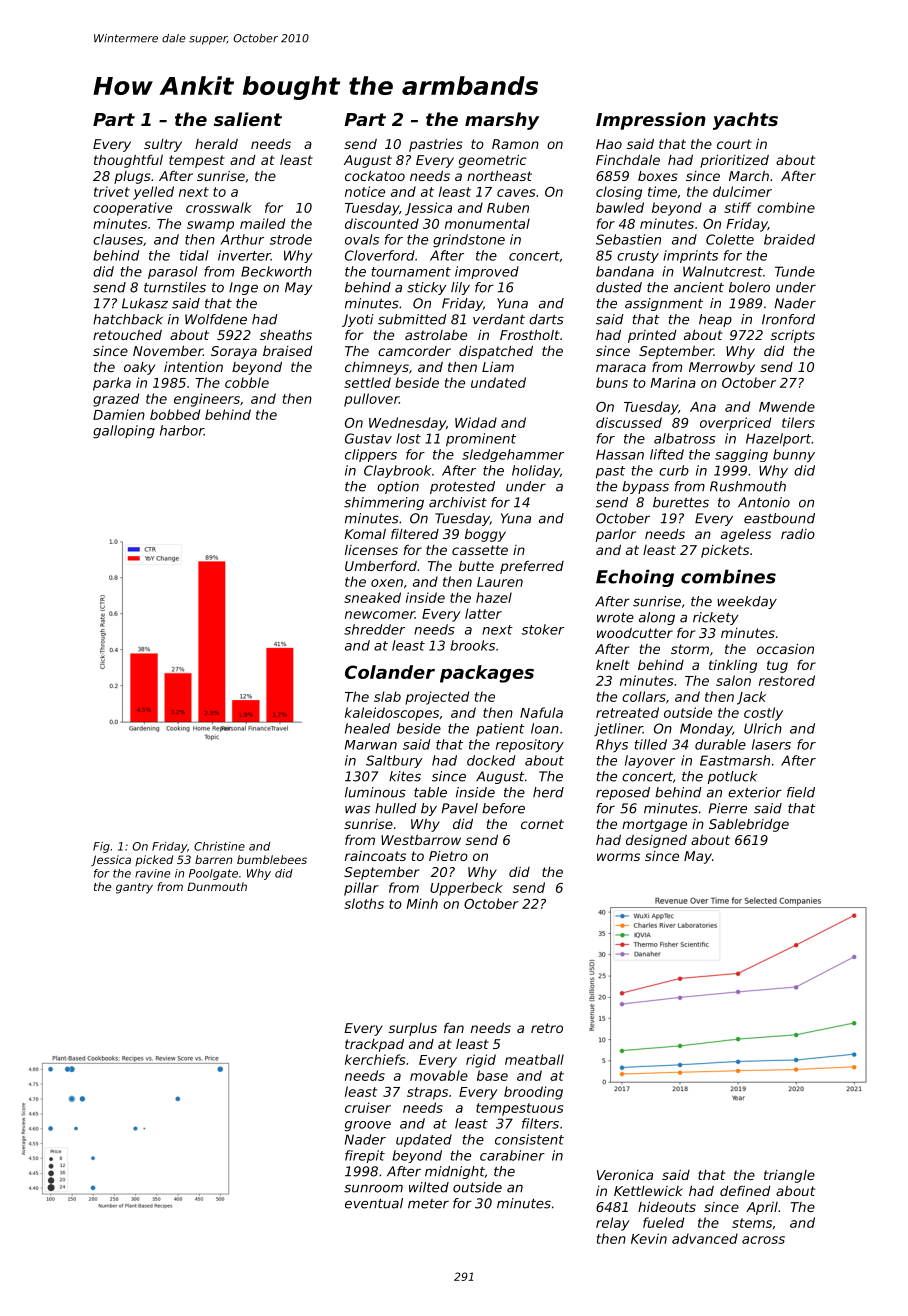  What do you see at coordinates (358, 320) in the page?
I see `Jyoti` at bounding box center [358, 320].
